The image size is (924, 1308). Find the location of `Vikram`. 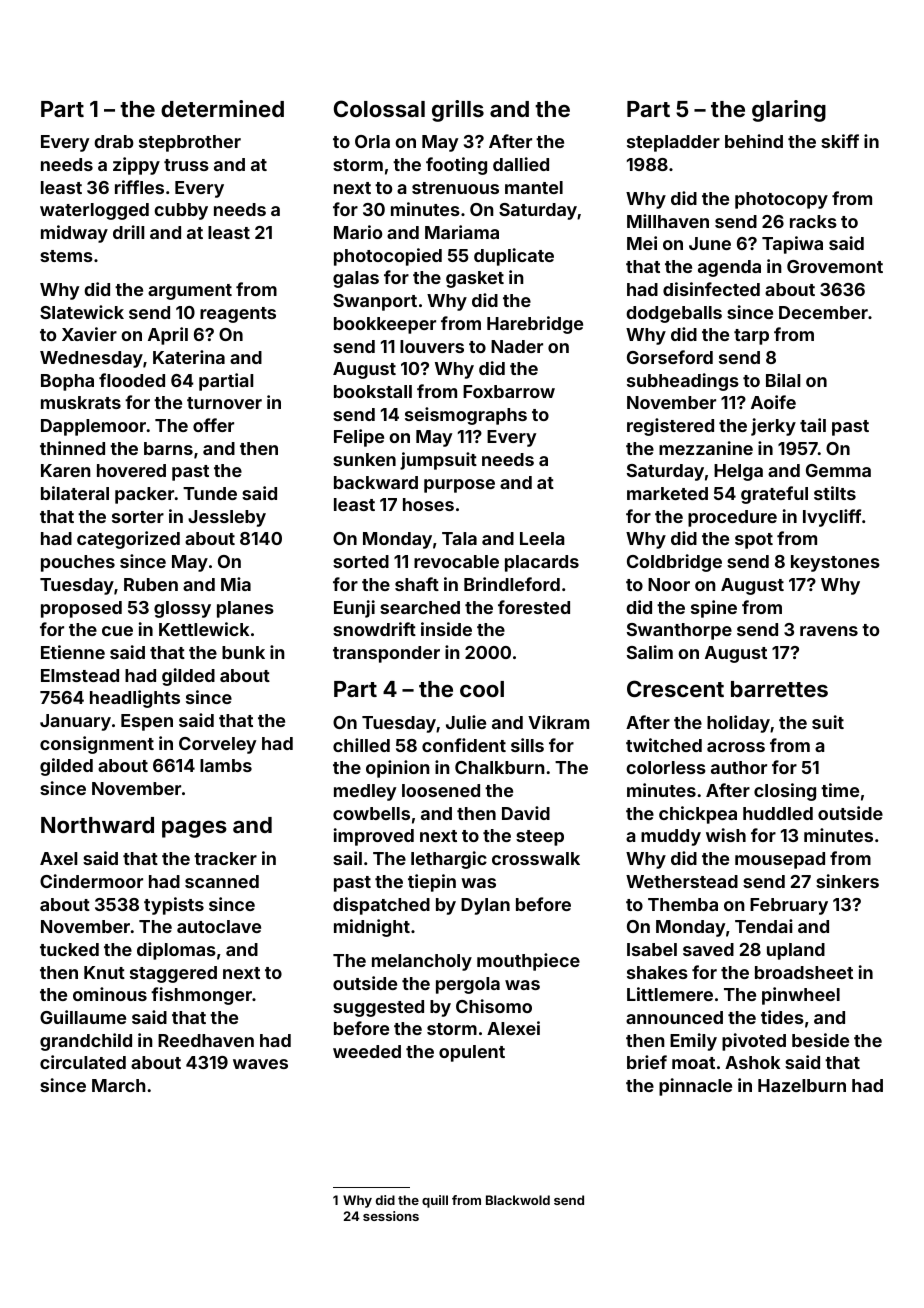

Vikram is located at coordinates (558, 722).
